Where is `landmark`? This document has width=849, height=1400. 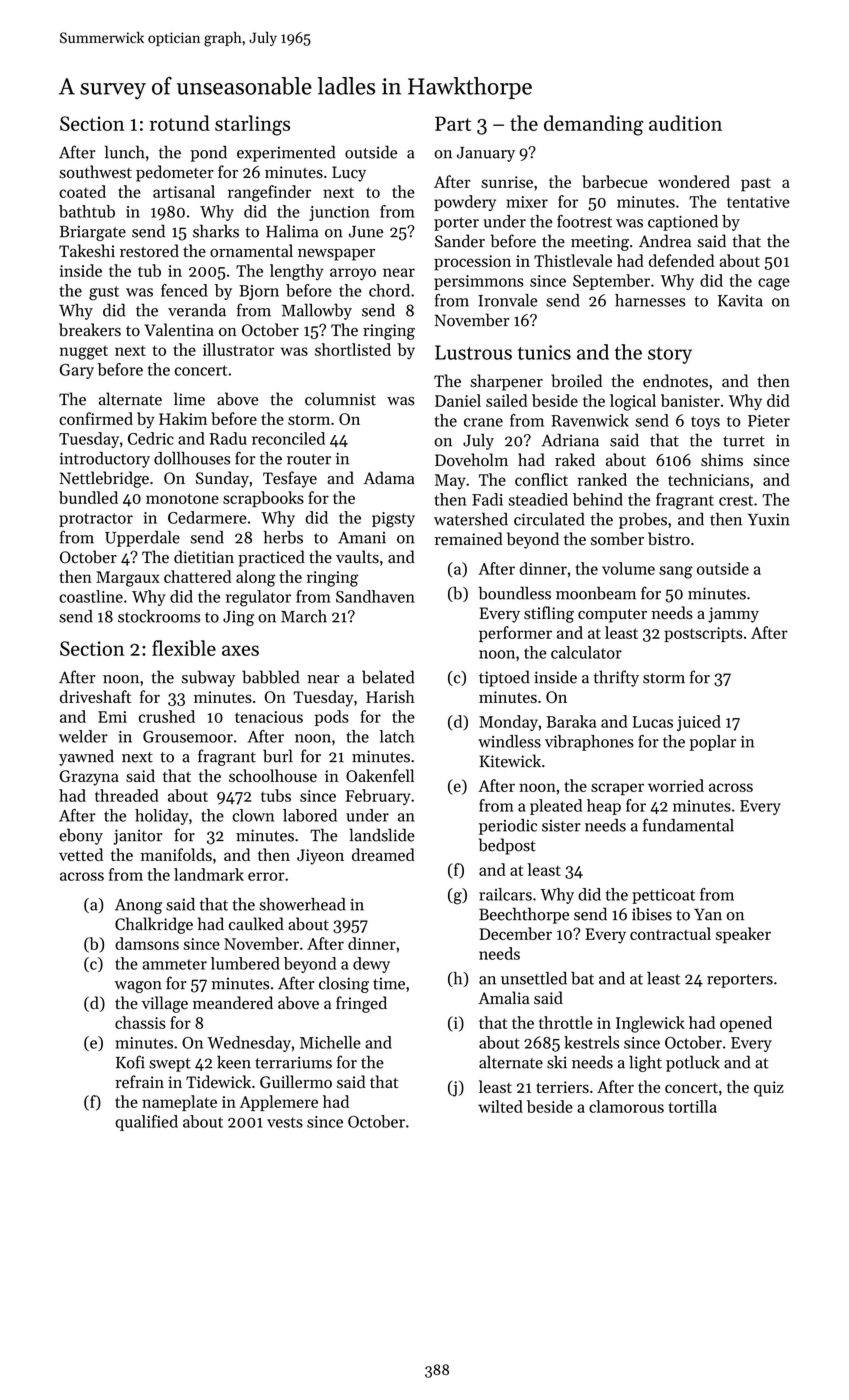
landmark is located at coordinates (209, 874).
